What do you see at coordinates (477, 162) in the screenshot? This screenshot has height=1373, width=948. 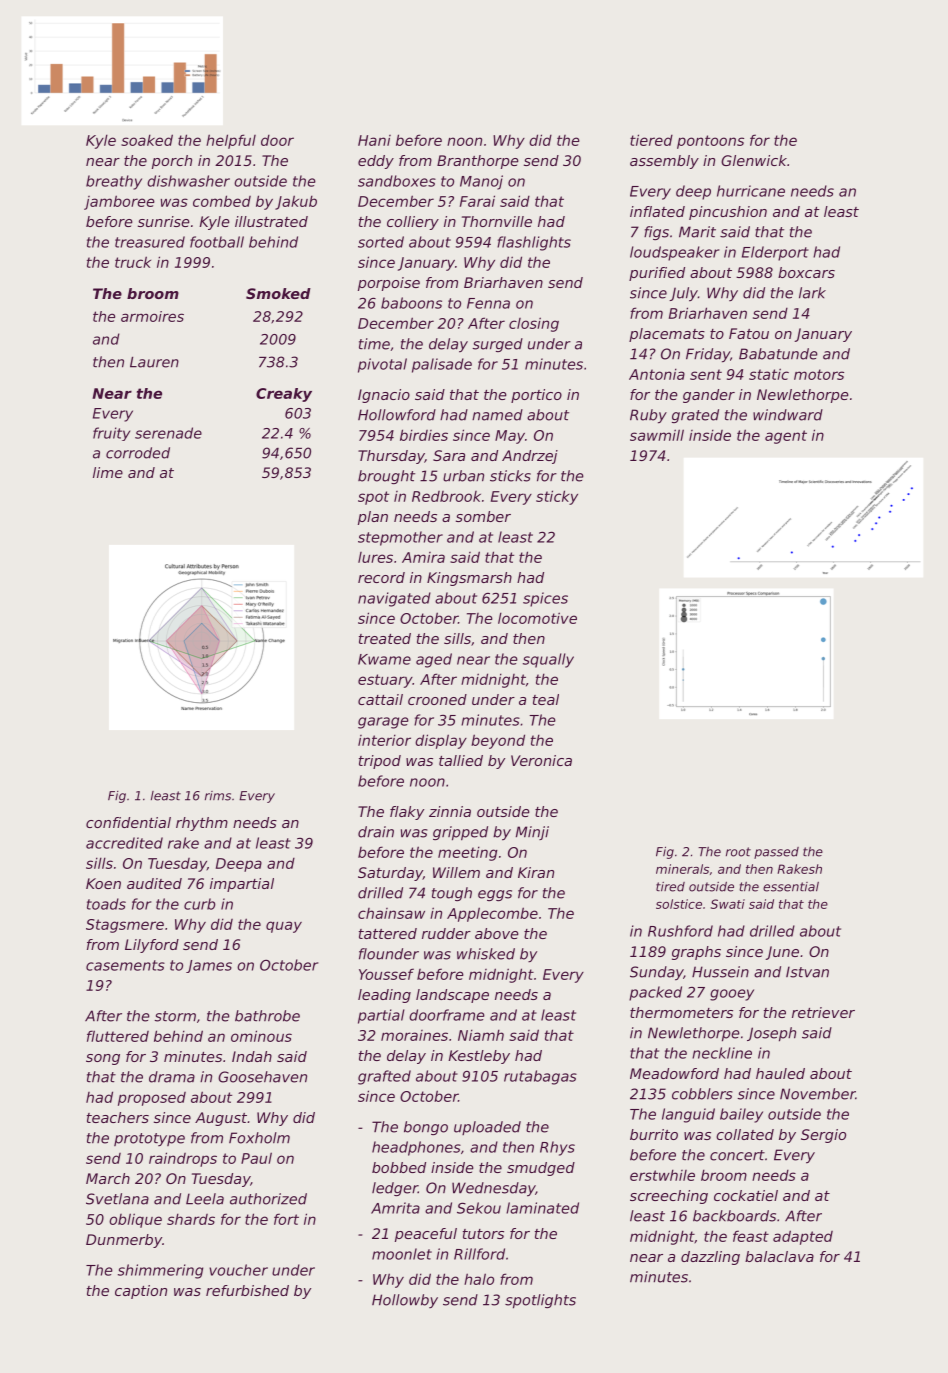 I see `Branthorpe` at bounding box center [477, 162].
